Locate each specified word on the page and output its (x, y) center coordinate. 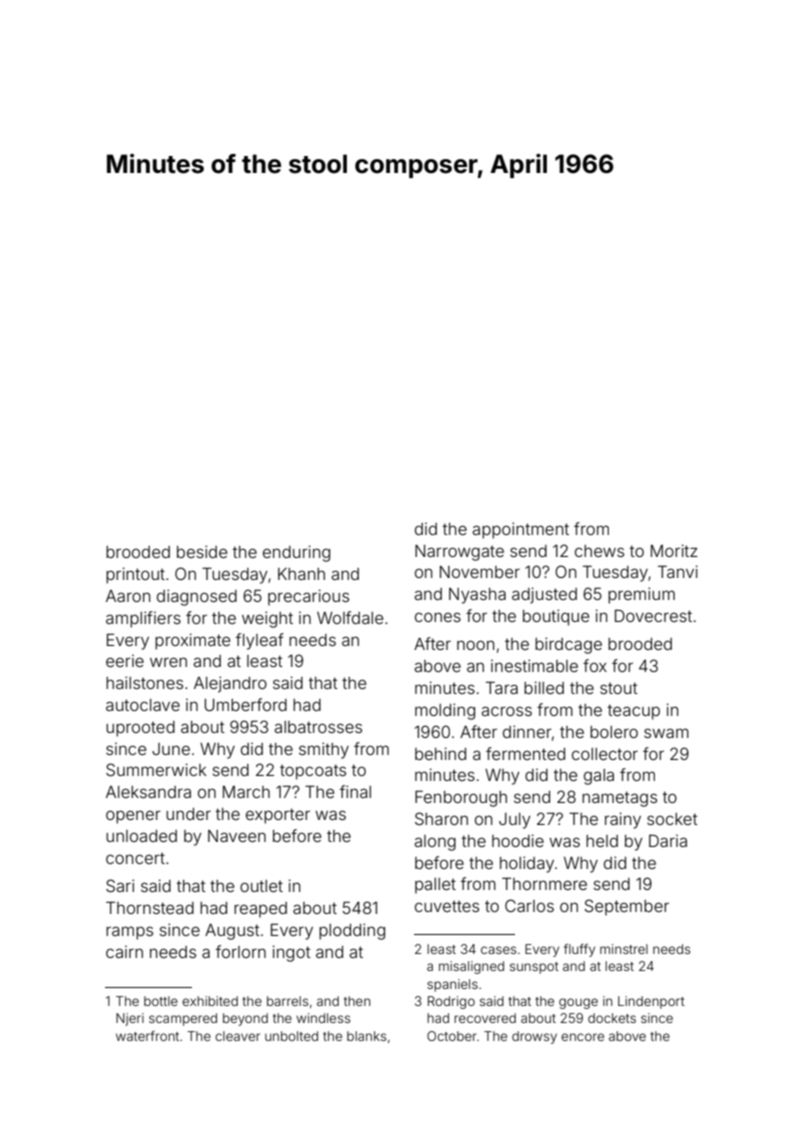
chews (599, 551)
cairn (124, 952)
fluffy (579, 950)
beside (202, 551)
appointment (520, 530)
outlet (261, 886)
